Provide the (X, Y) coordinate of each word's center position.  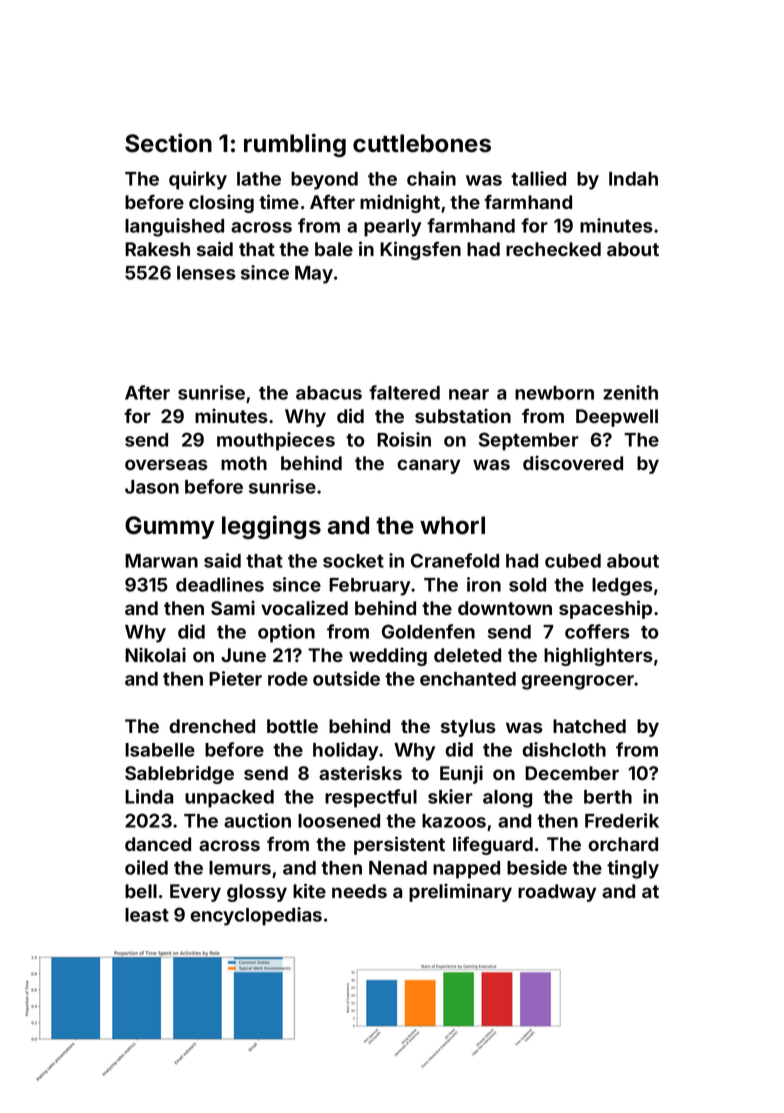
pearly (392, 228)
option (286, 633)
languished (174, 227)
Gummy (170, 527)
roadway (557, 893)
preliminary (460, 892)
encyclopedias (256, 916)
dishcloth (564, 749)
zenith (630, 392)
